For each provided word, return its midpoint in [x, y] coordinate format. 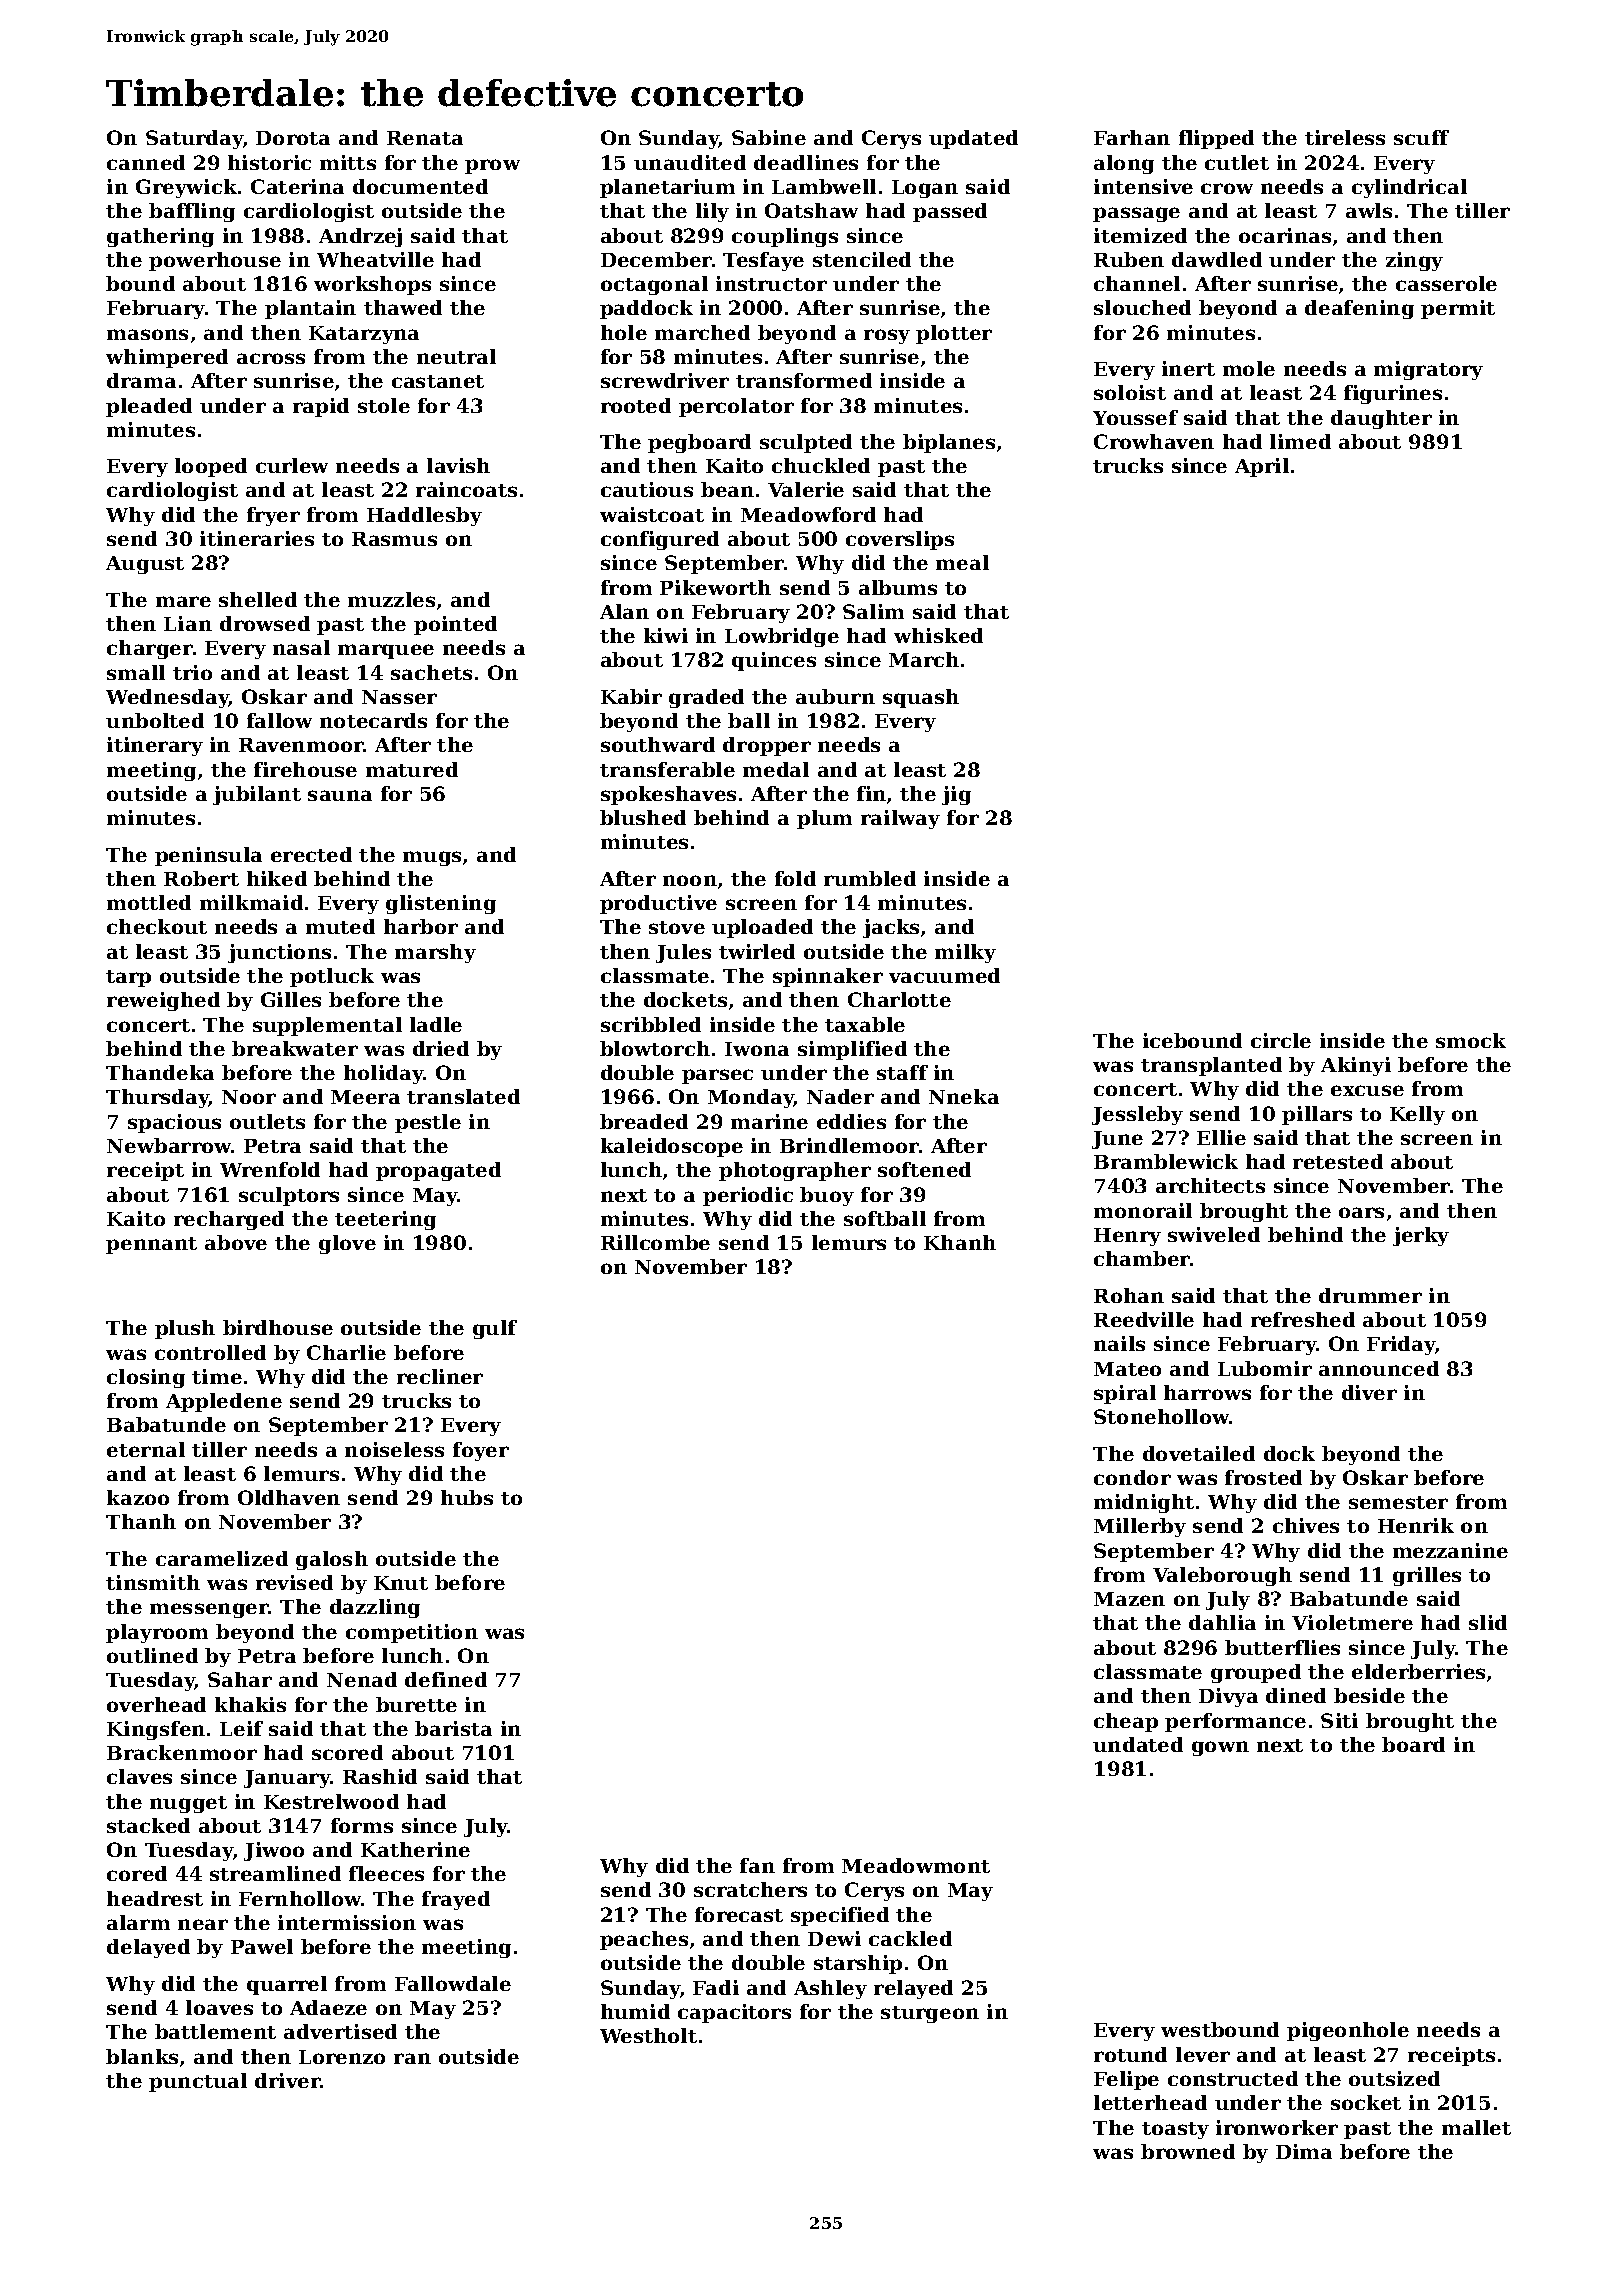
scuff [1421, 137]
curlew [292, 465]
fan [757, 1865]
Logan [925, 189]
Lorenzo [342, 2057]
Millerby [1140, 1527]
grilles [1427, 1576]
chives [1306, 1525]
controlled [210, 1352]
